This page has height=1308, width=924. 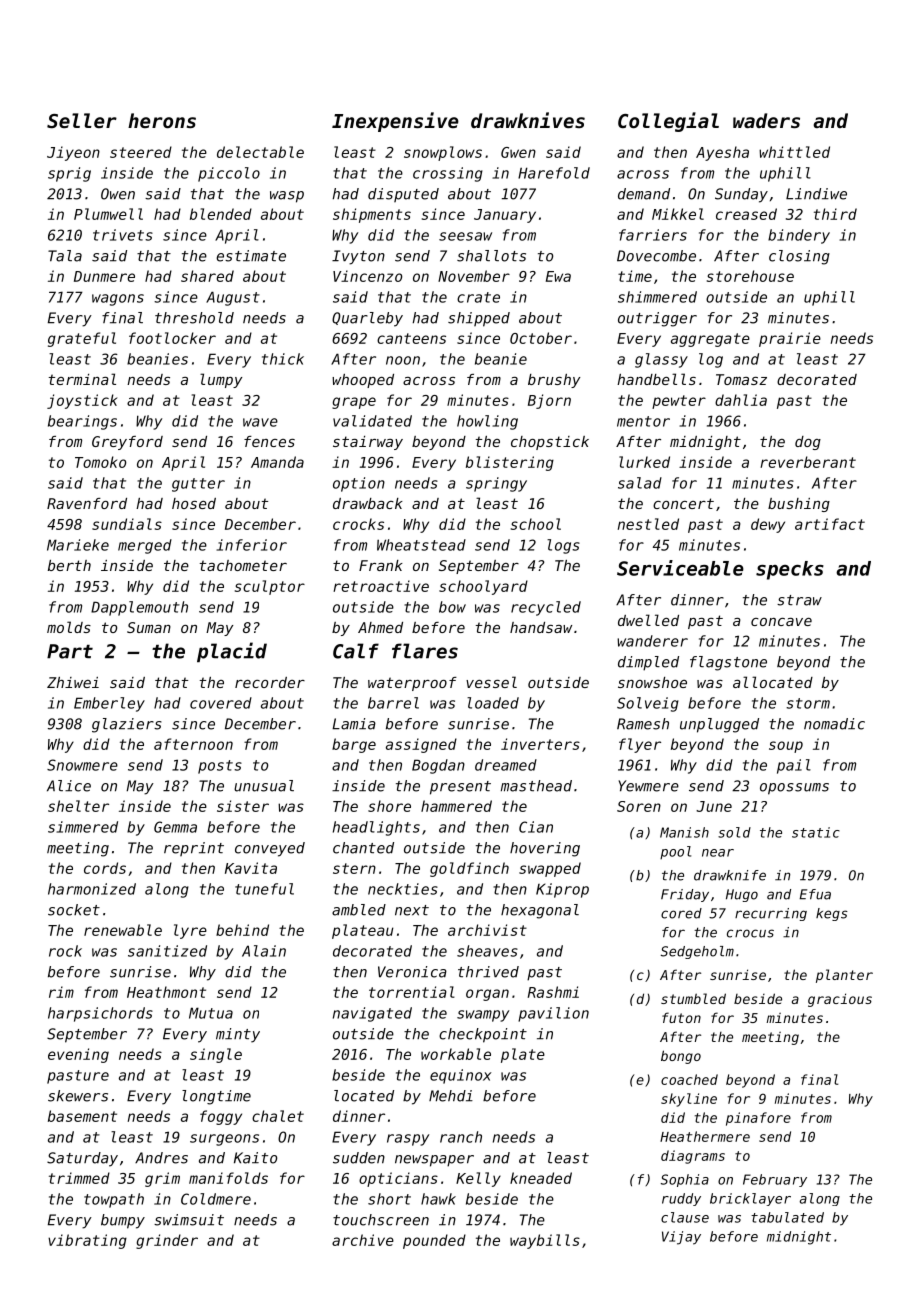 What do you see at coordinates (73, 153) in the page?
I see `Jiyeon` at bounding box center [73, 153].
